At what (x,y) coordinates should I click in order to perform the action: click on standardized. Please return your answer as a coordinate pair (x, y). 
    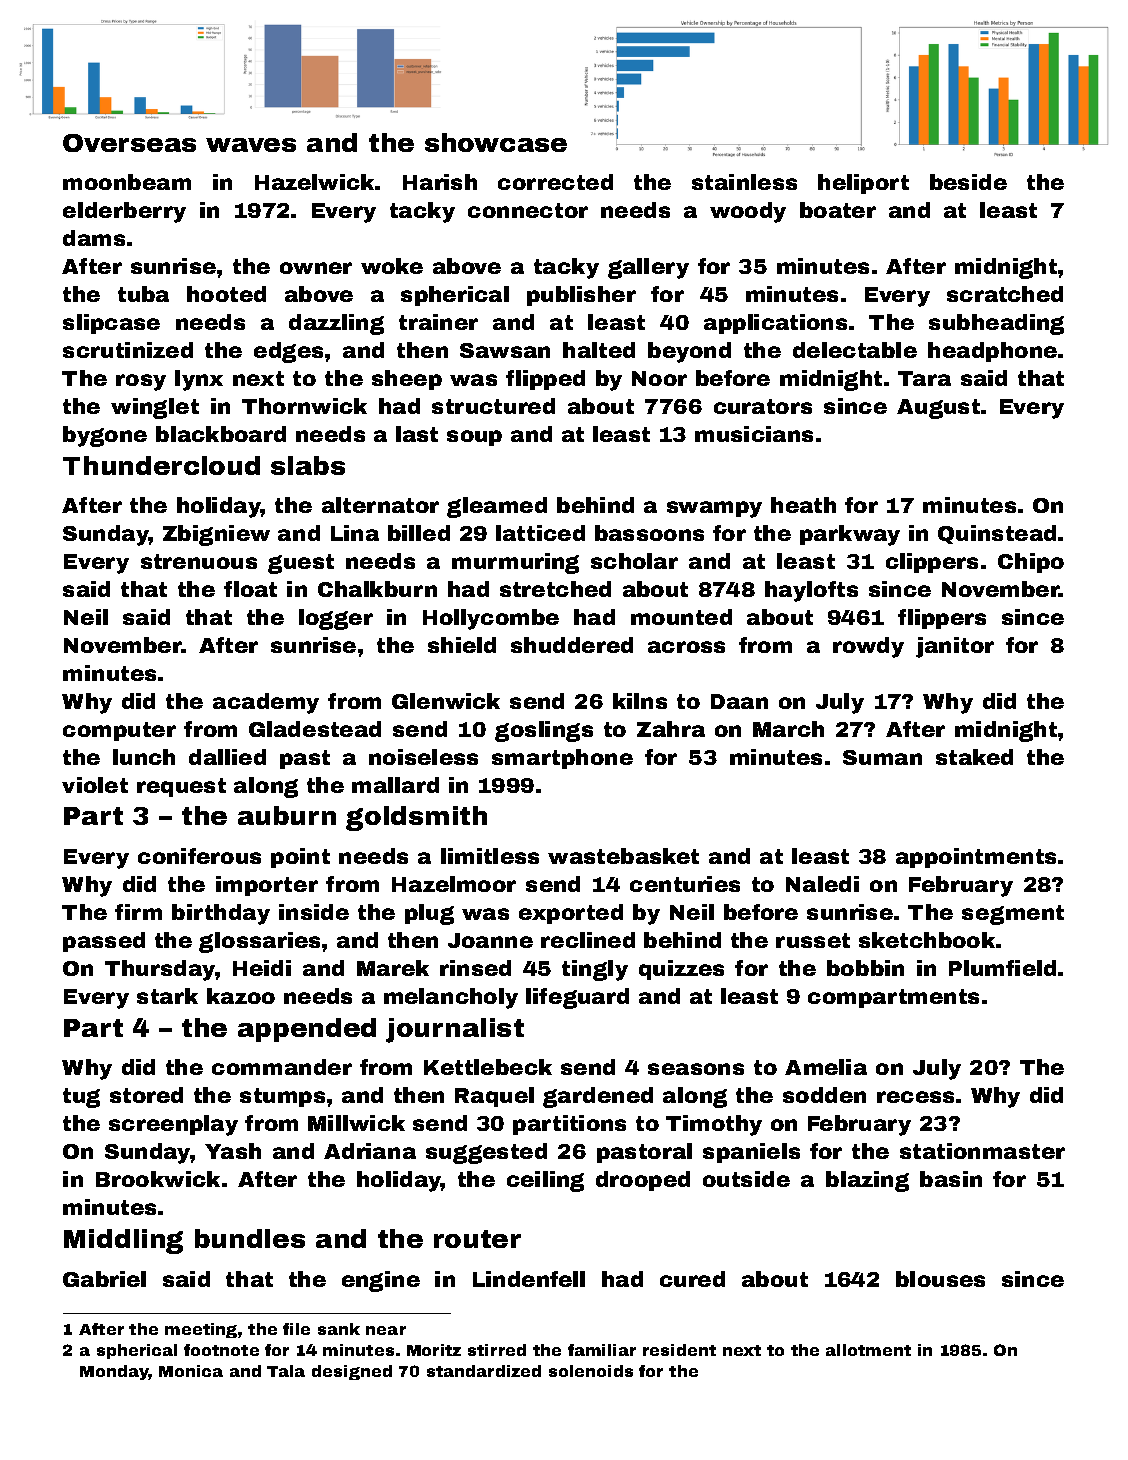
    Looking at the image, I should click on (484, 1371).
